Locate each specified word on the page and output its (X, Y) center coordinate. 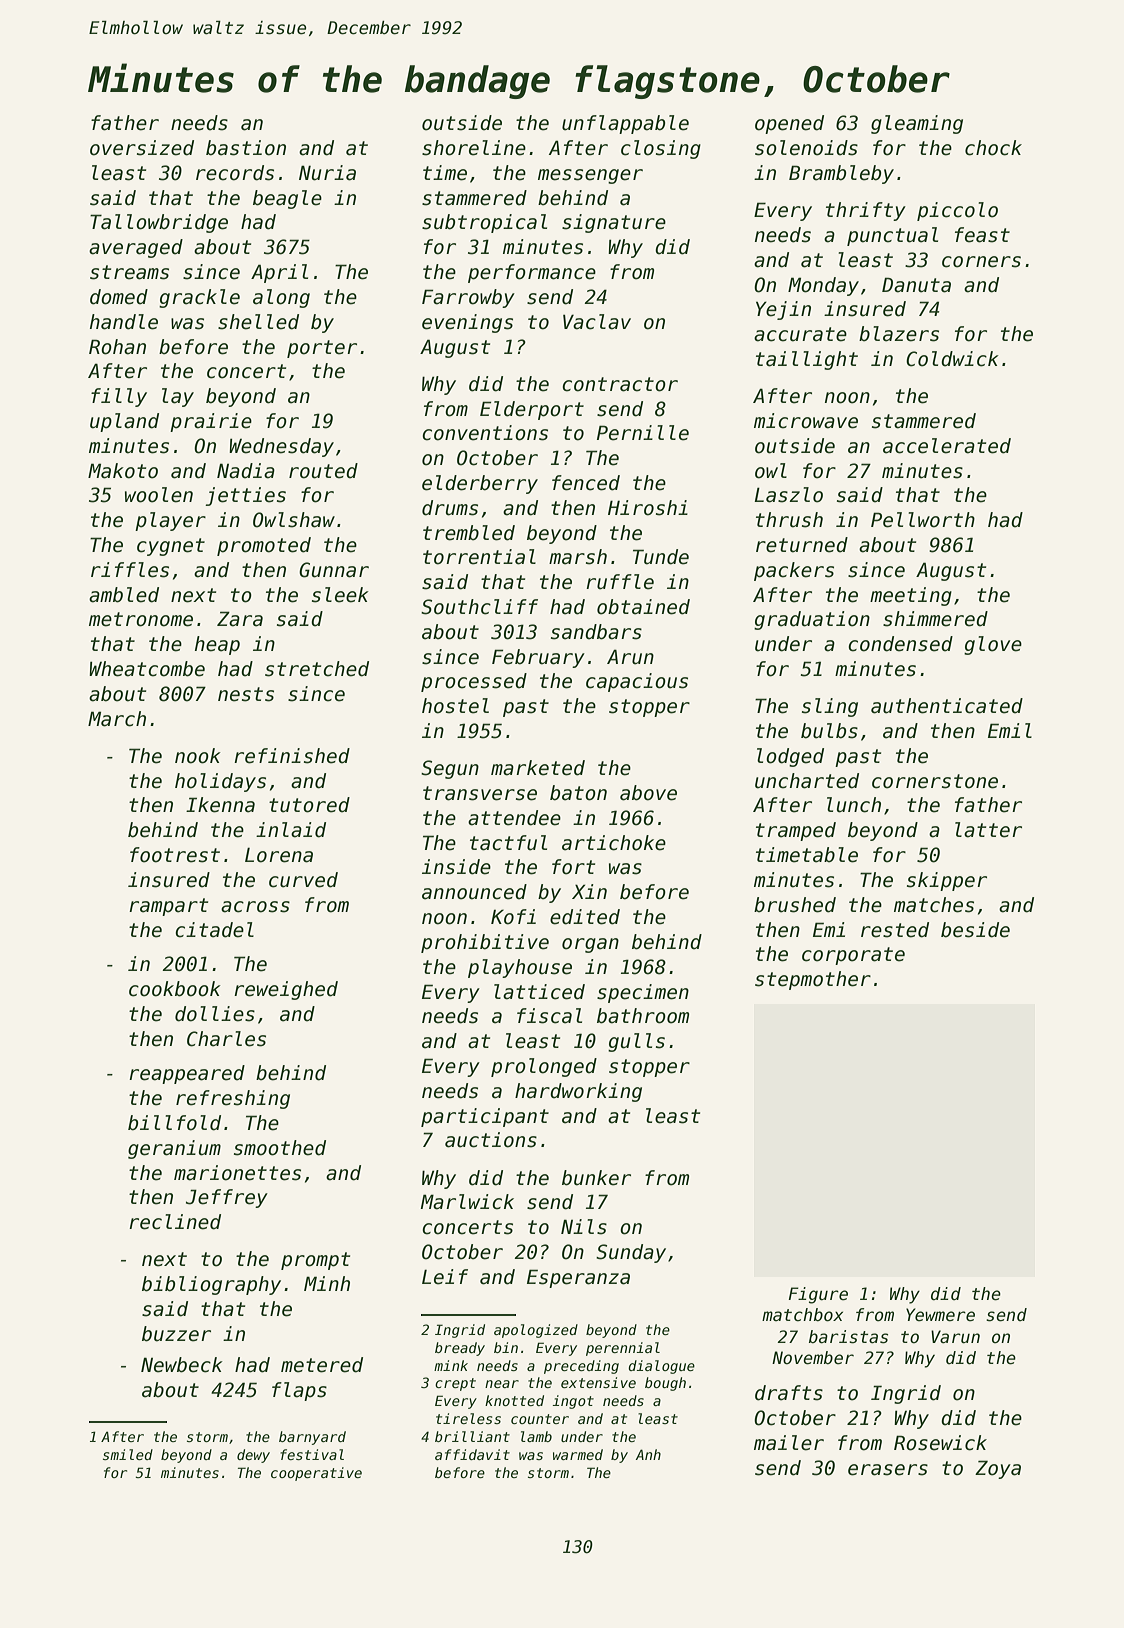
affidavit (472, 1454)
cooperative (316, 1474)
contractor (620, 384)
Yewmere (940, 1315)
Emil (1010, 730)
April (279, 273)
